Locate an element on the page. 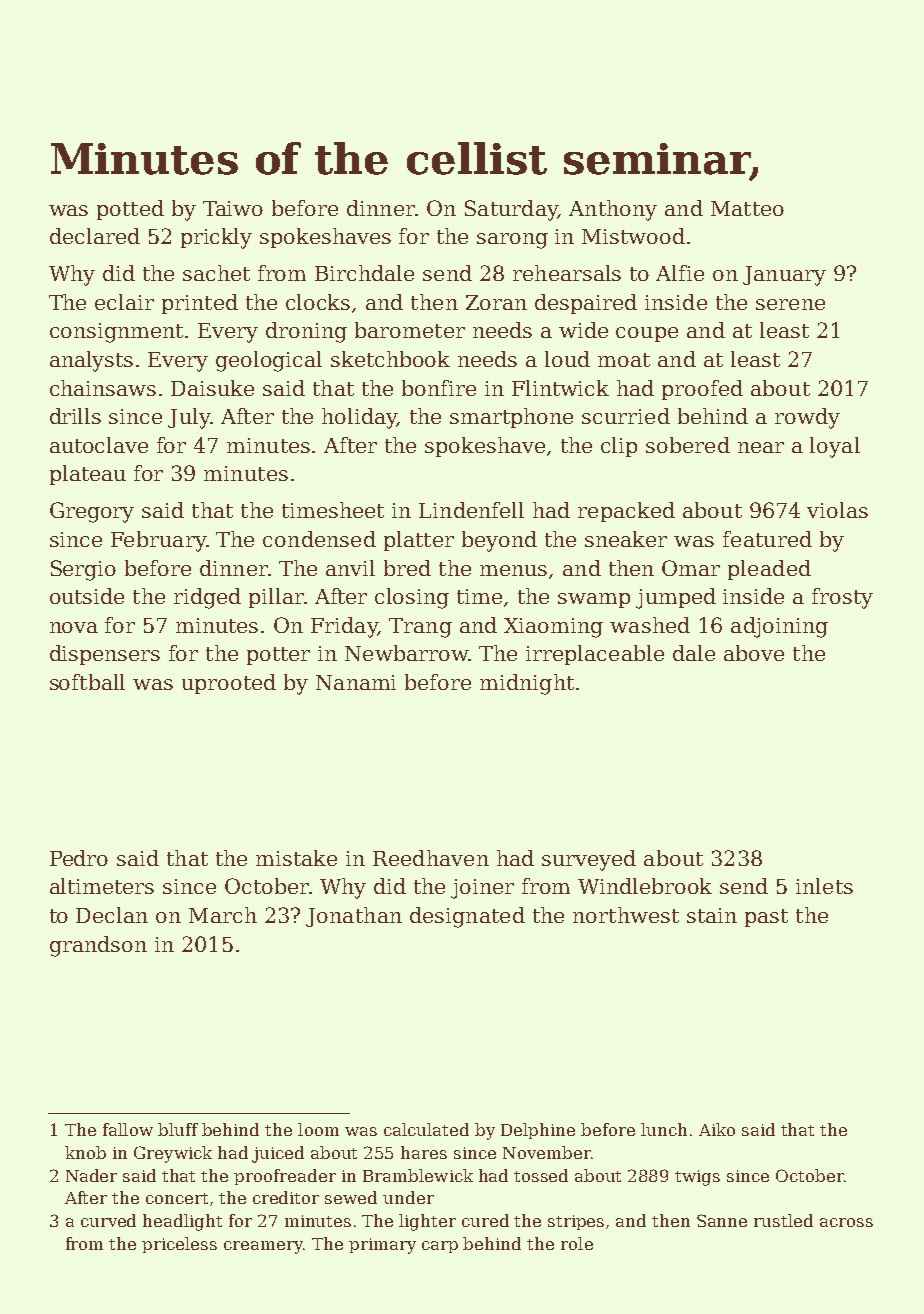 This image has width=924, height=1314. joiner is located at coordinates (482, 889).
